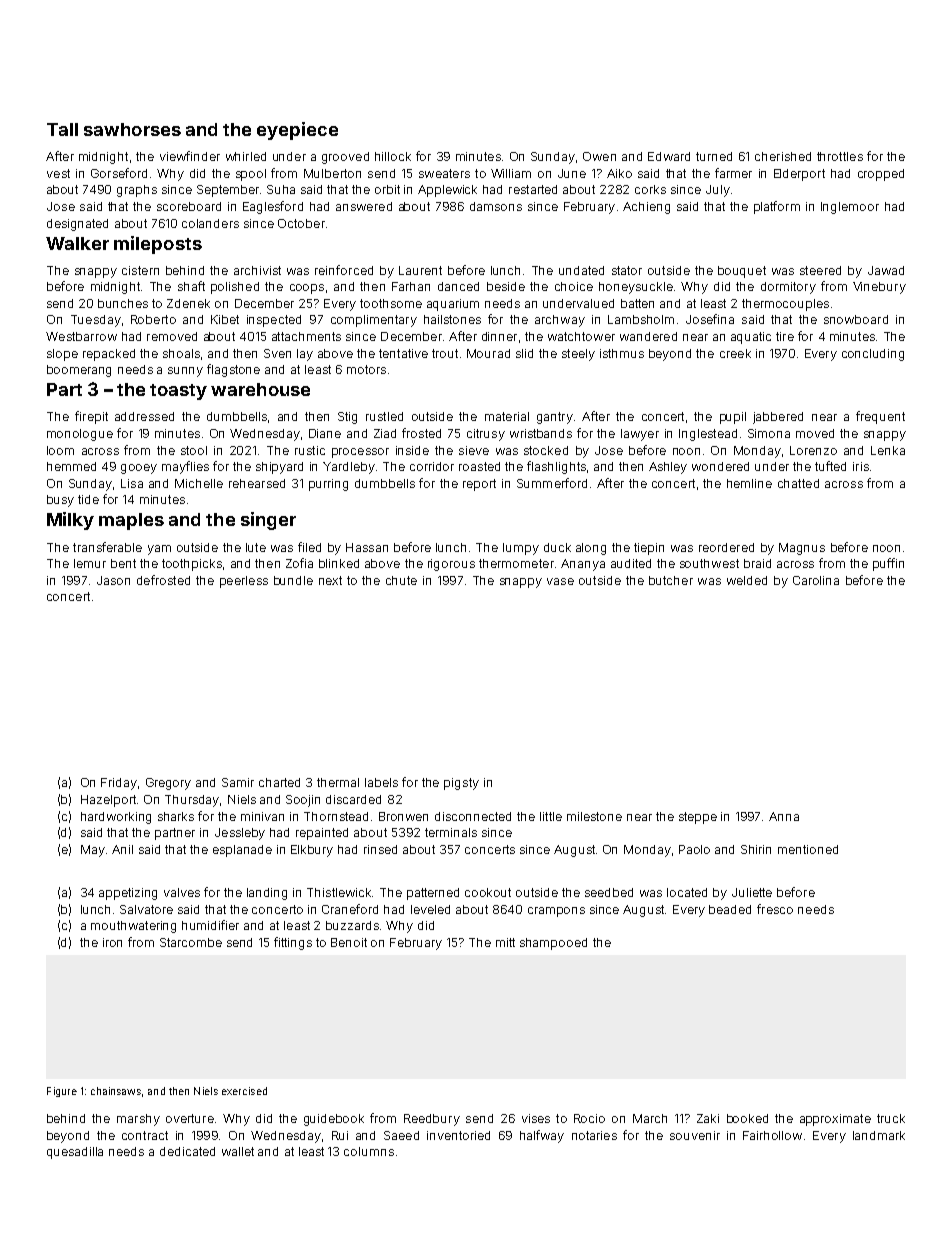  What do you see at coordinates (58, 173) in the screenshot?
I see `vest` at bounding box center [58, 173].
